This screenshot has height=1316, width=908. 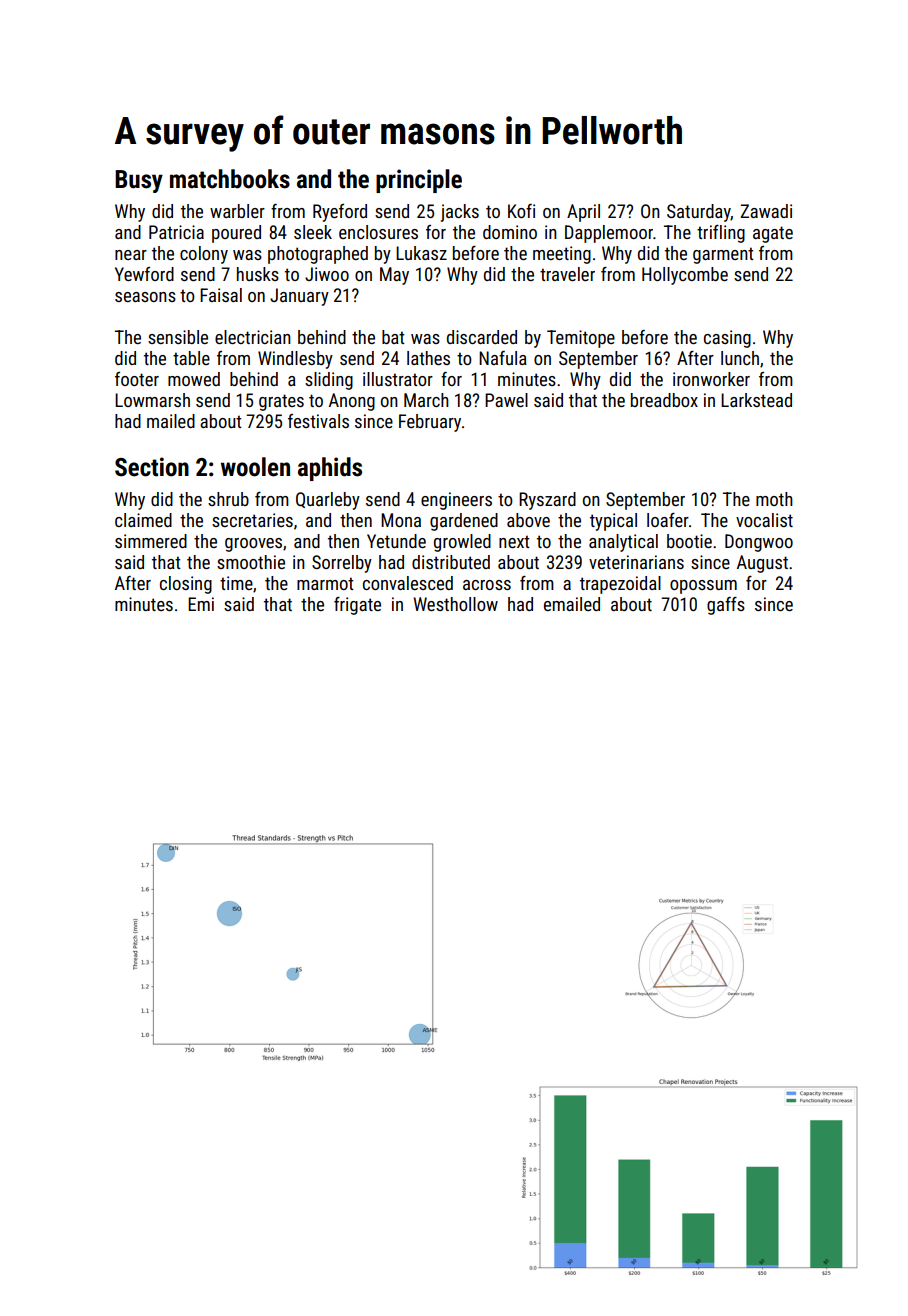 I want to click on Zawadi, so click(x=766, y=211).
